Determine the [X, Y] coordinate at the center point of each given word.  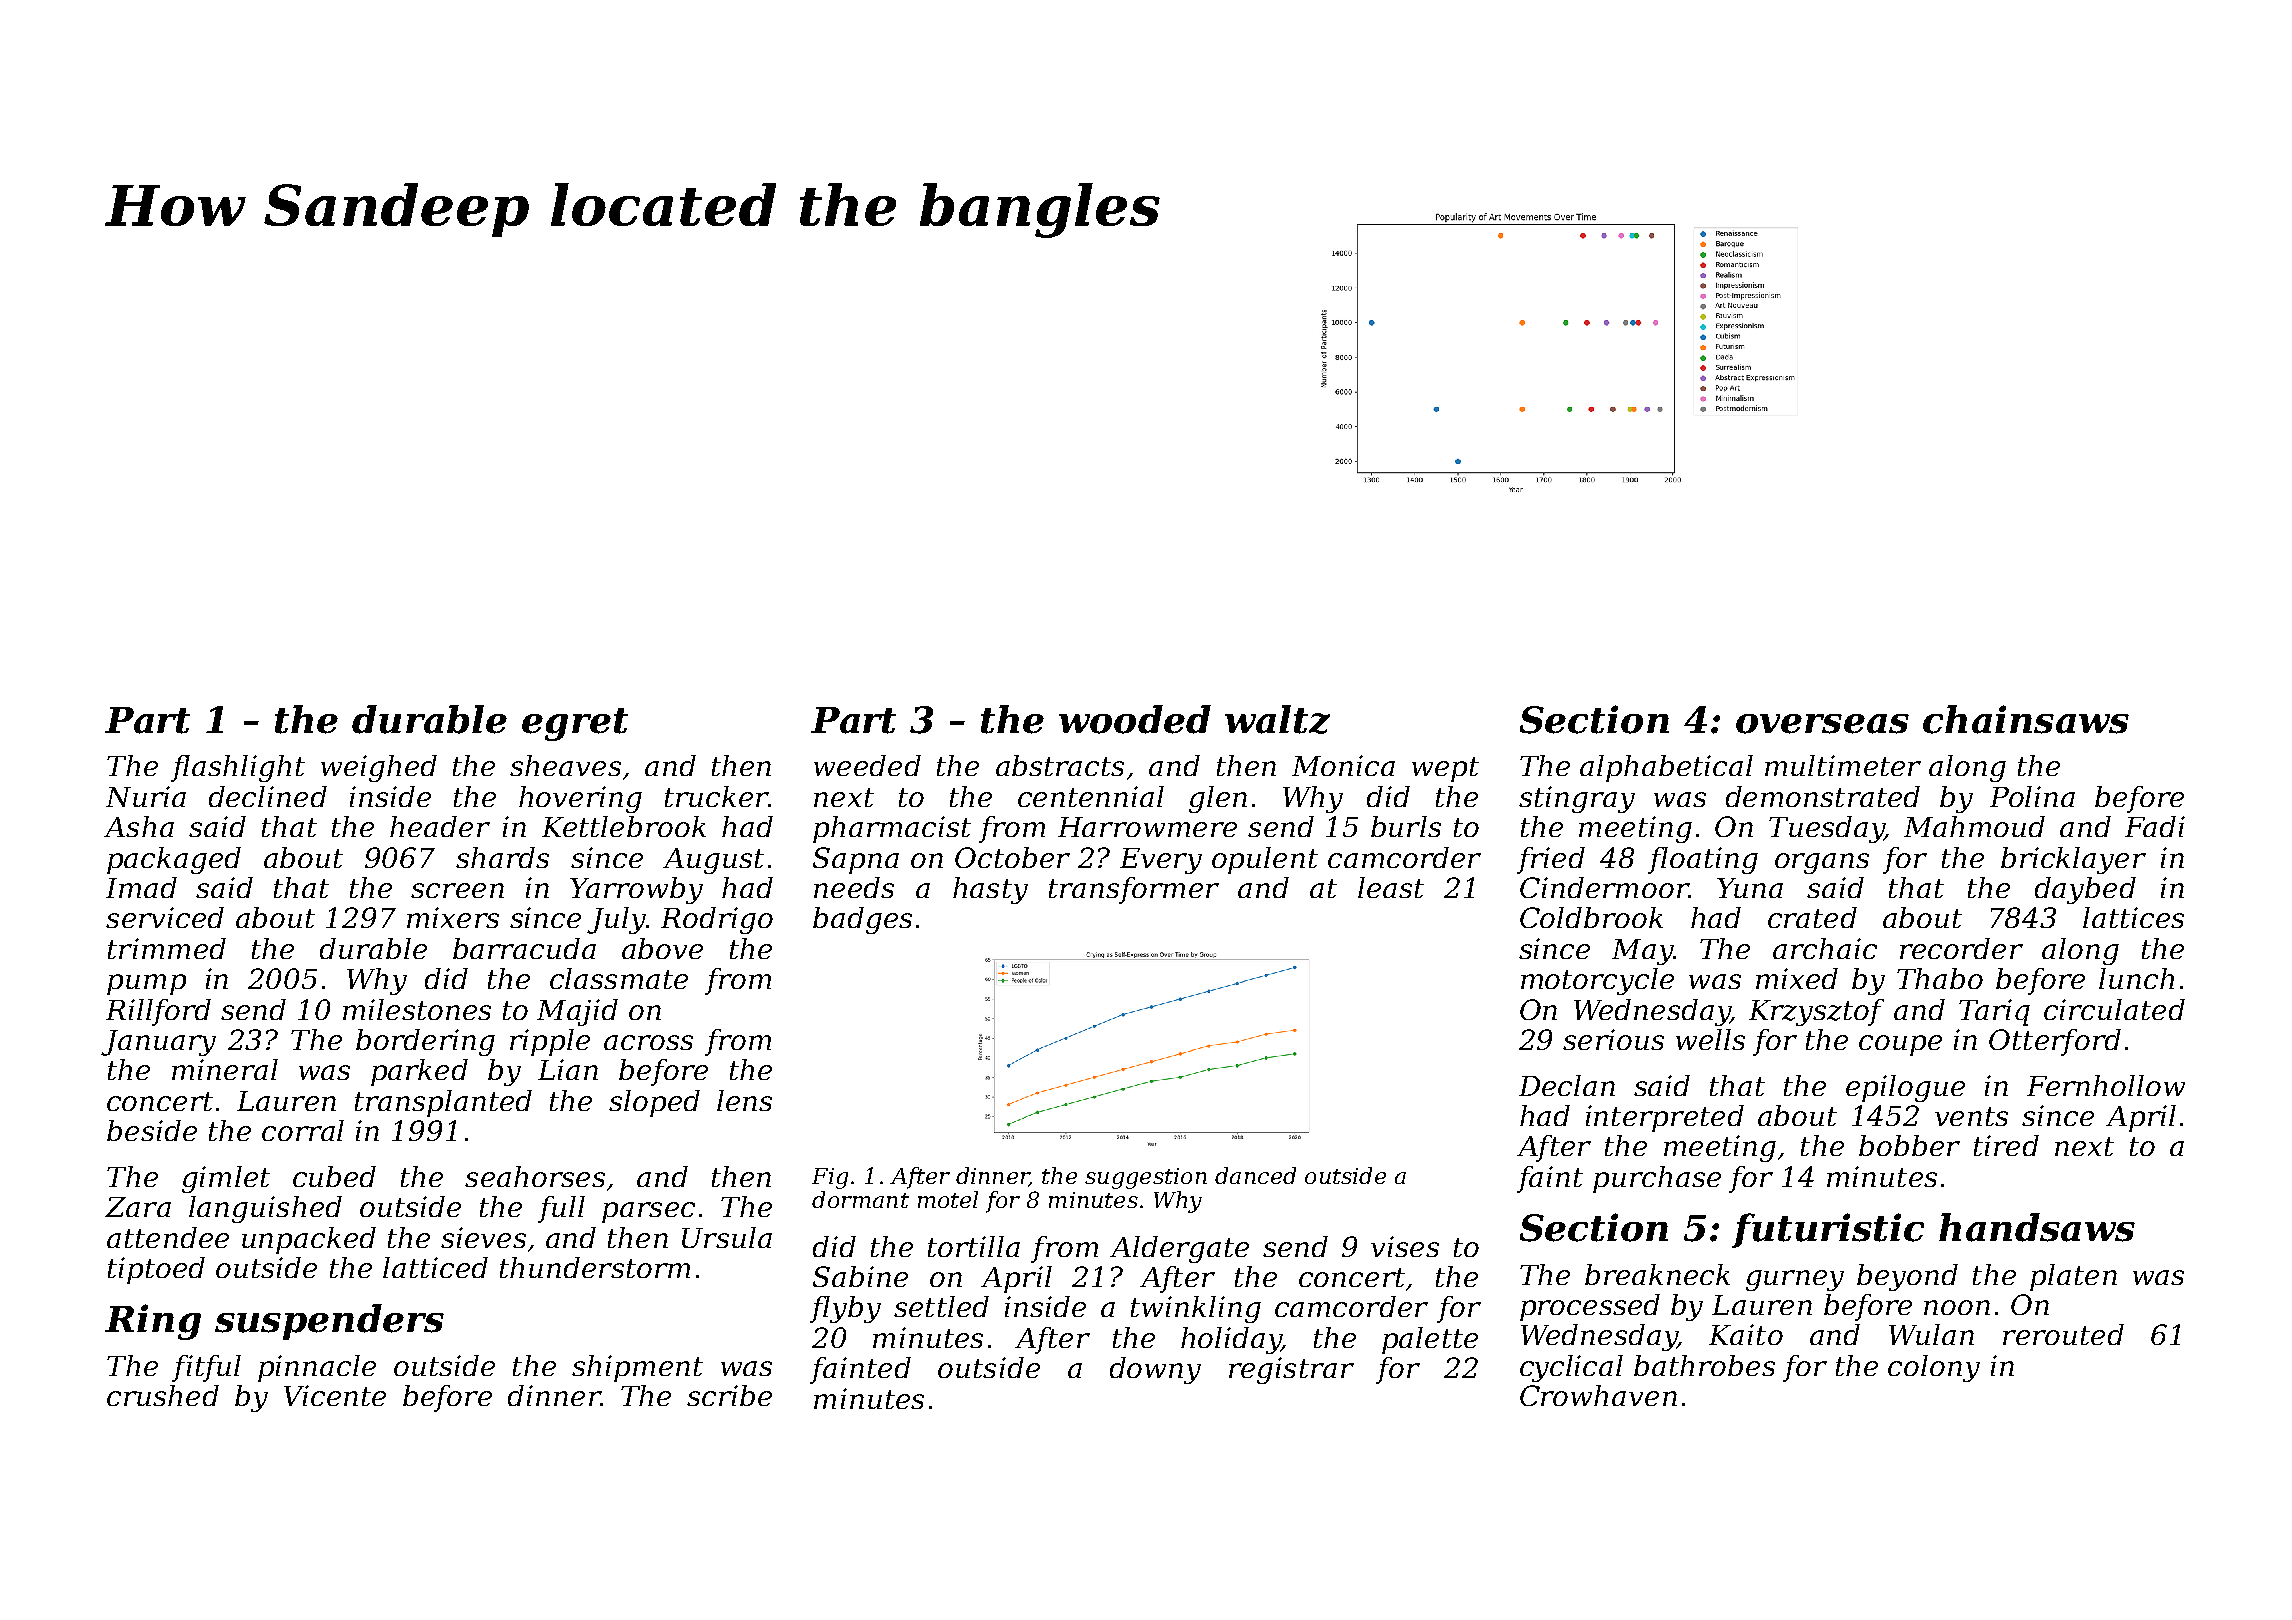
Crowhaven [1598, 1395]
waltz [1277, 719]
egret [575, 724]
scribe [729, 1395]
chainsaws [2026, 719]
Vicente [335, 1395]
